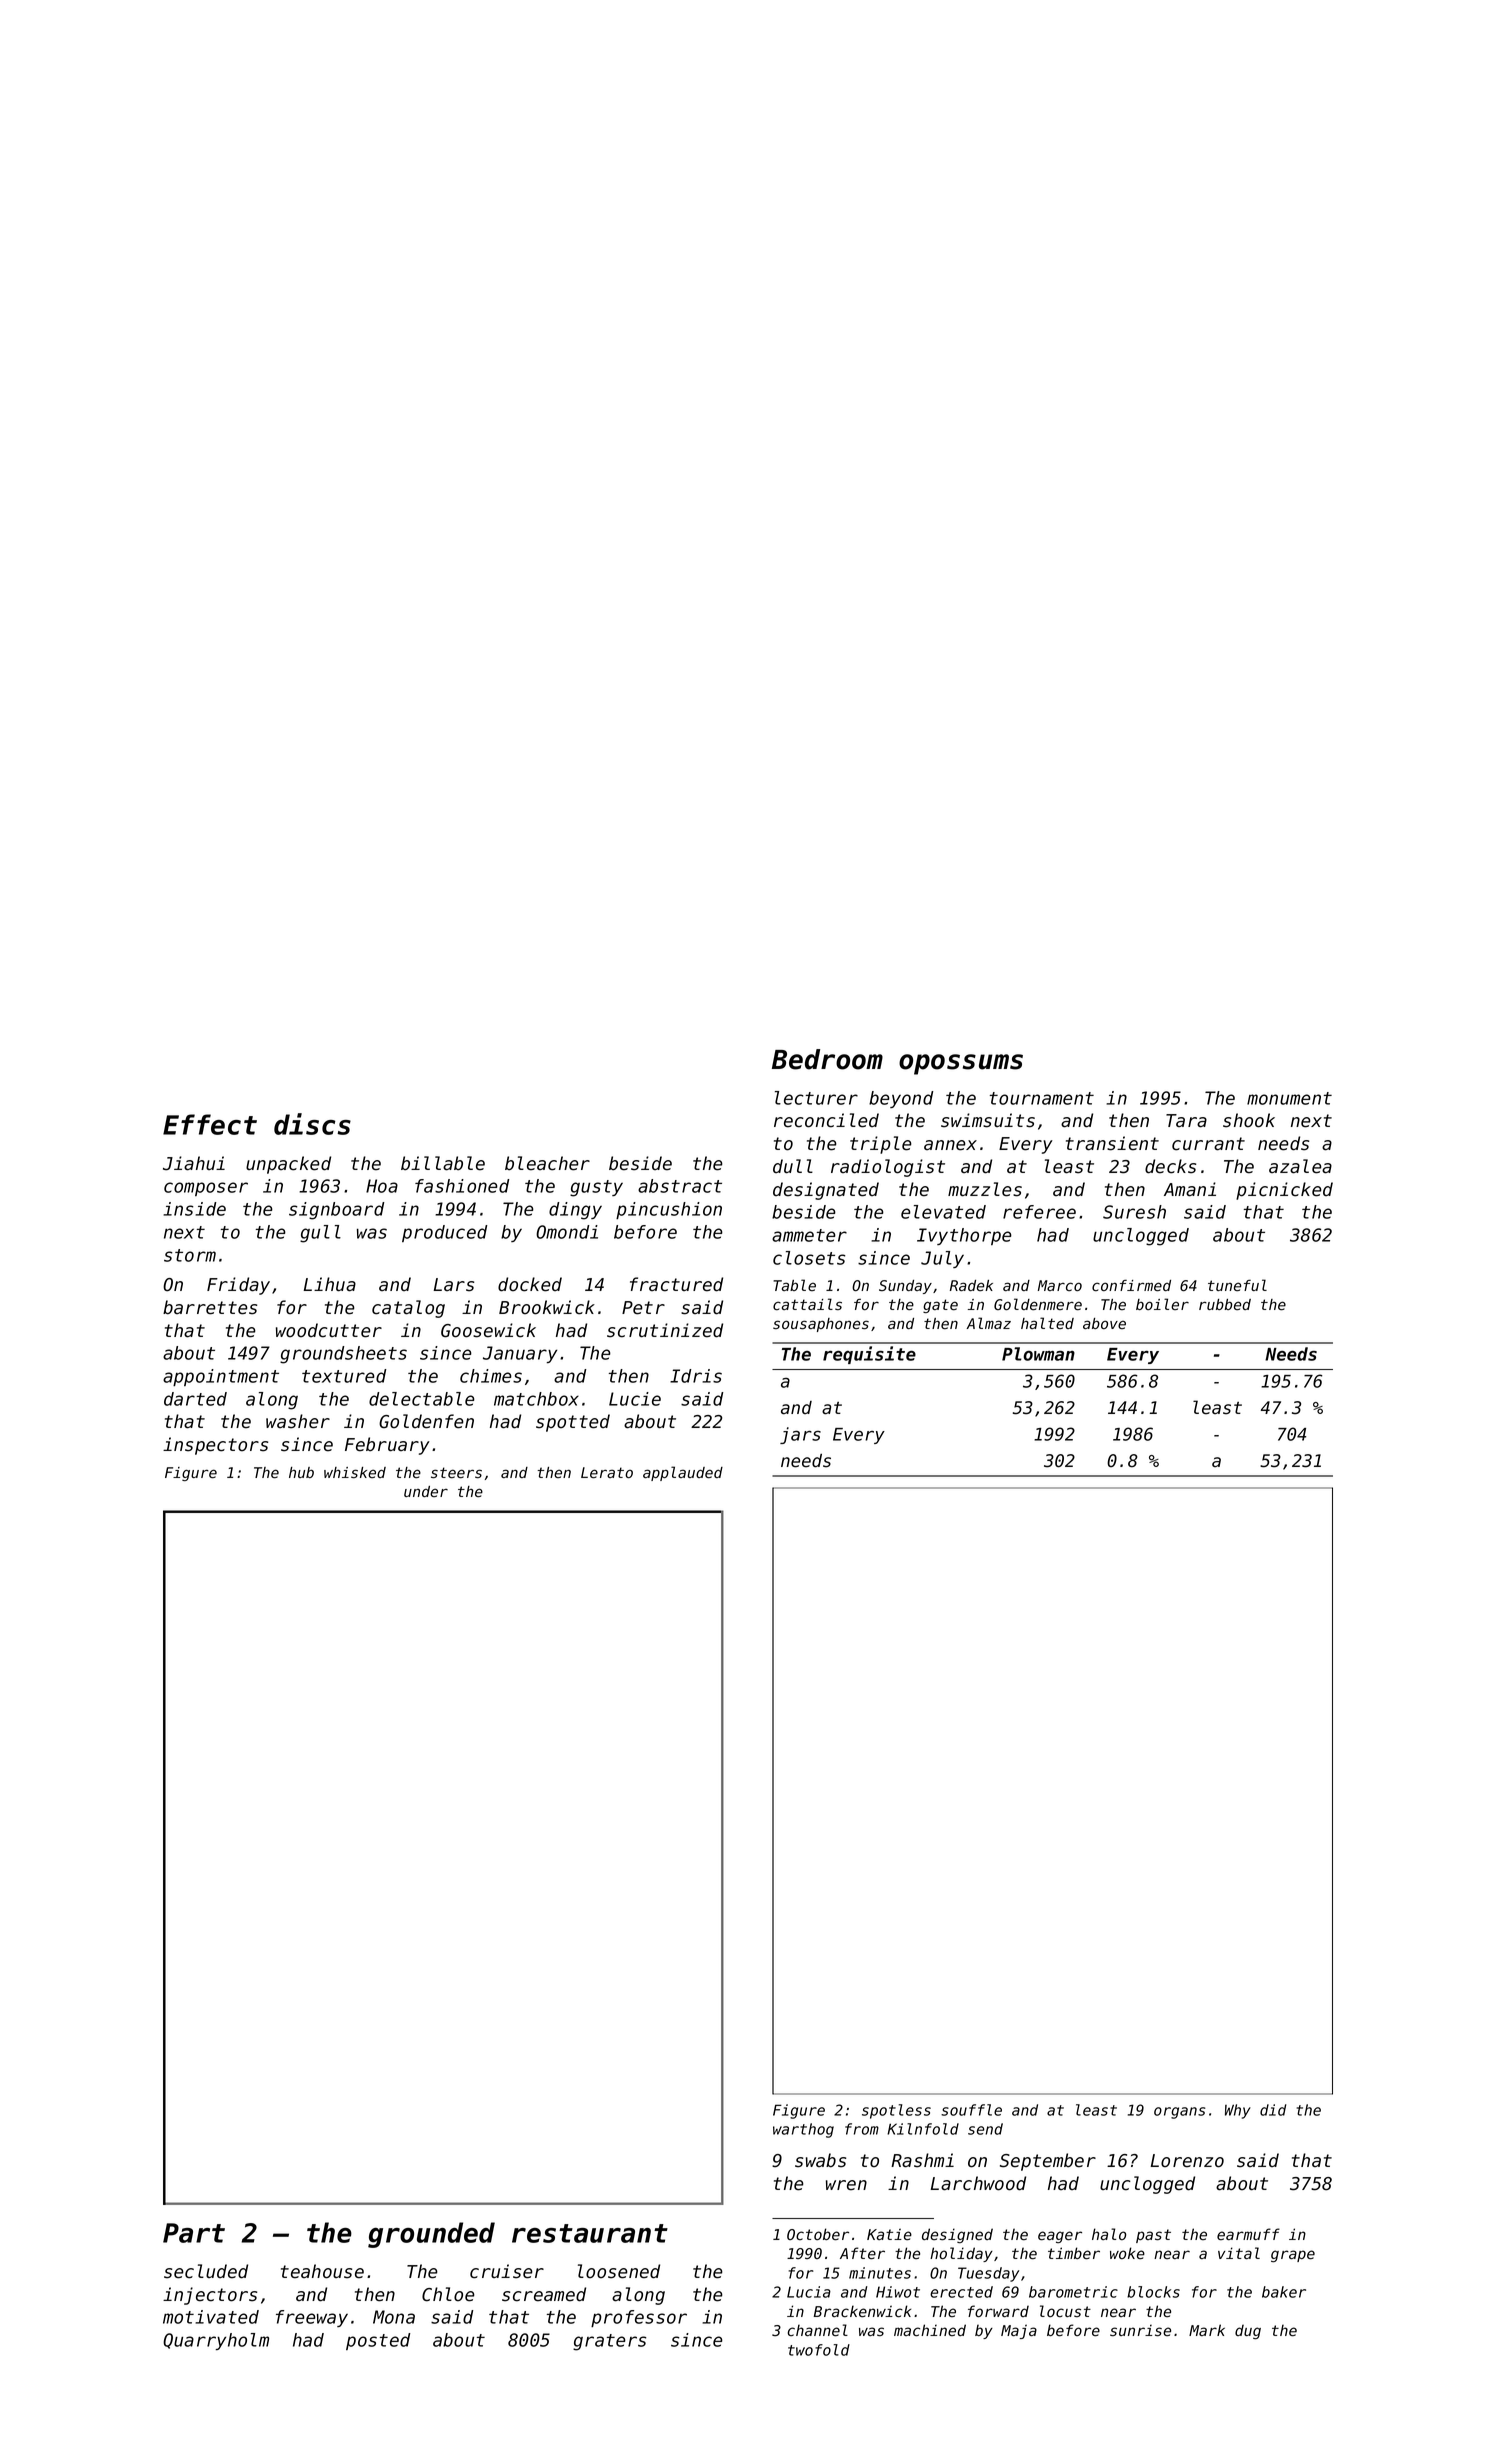 The image size is (1496, 2464). I want to click on organs, so click(1180, 2113).
